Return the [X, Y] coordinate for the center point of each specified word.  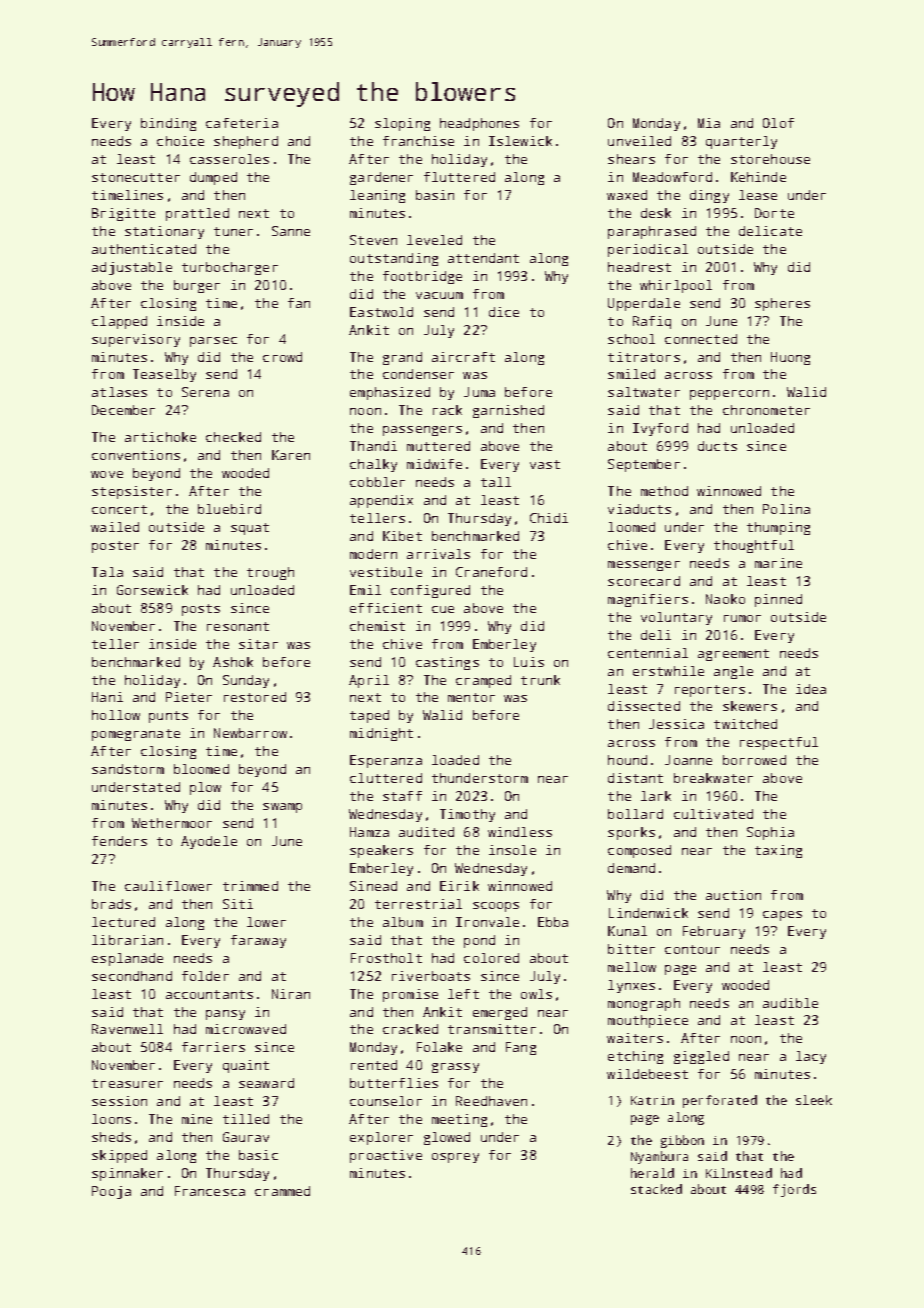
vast [545, 464]
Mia [709, 123]
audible [790, 1003]
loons [111, 1119]
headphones [479, 124]
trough [270, 573]
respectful [779, 743]
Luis [529, 662]
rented [374, 1065]
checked [233, 437]
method [664, 491]
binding [168, 124]
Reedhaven [491, 1101]
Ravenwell [127, 1029]
